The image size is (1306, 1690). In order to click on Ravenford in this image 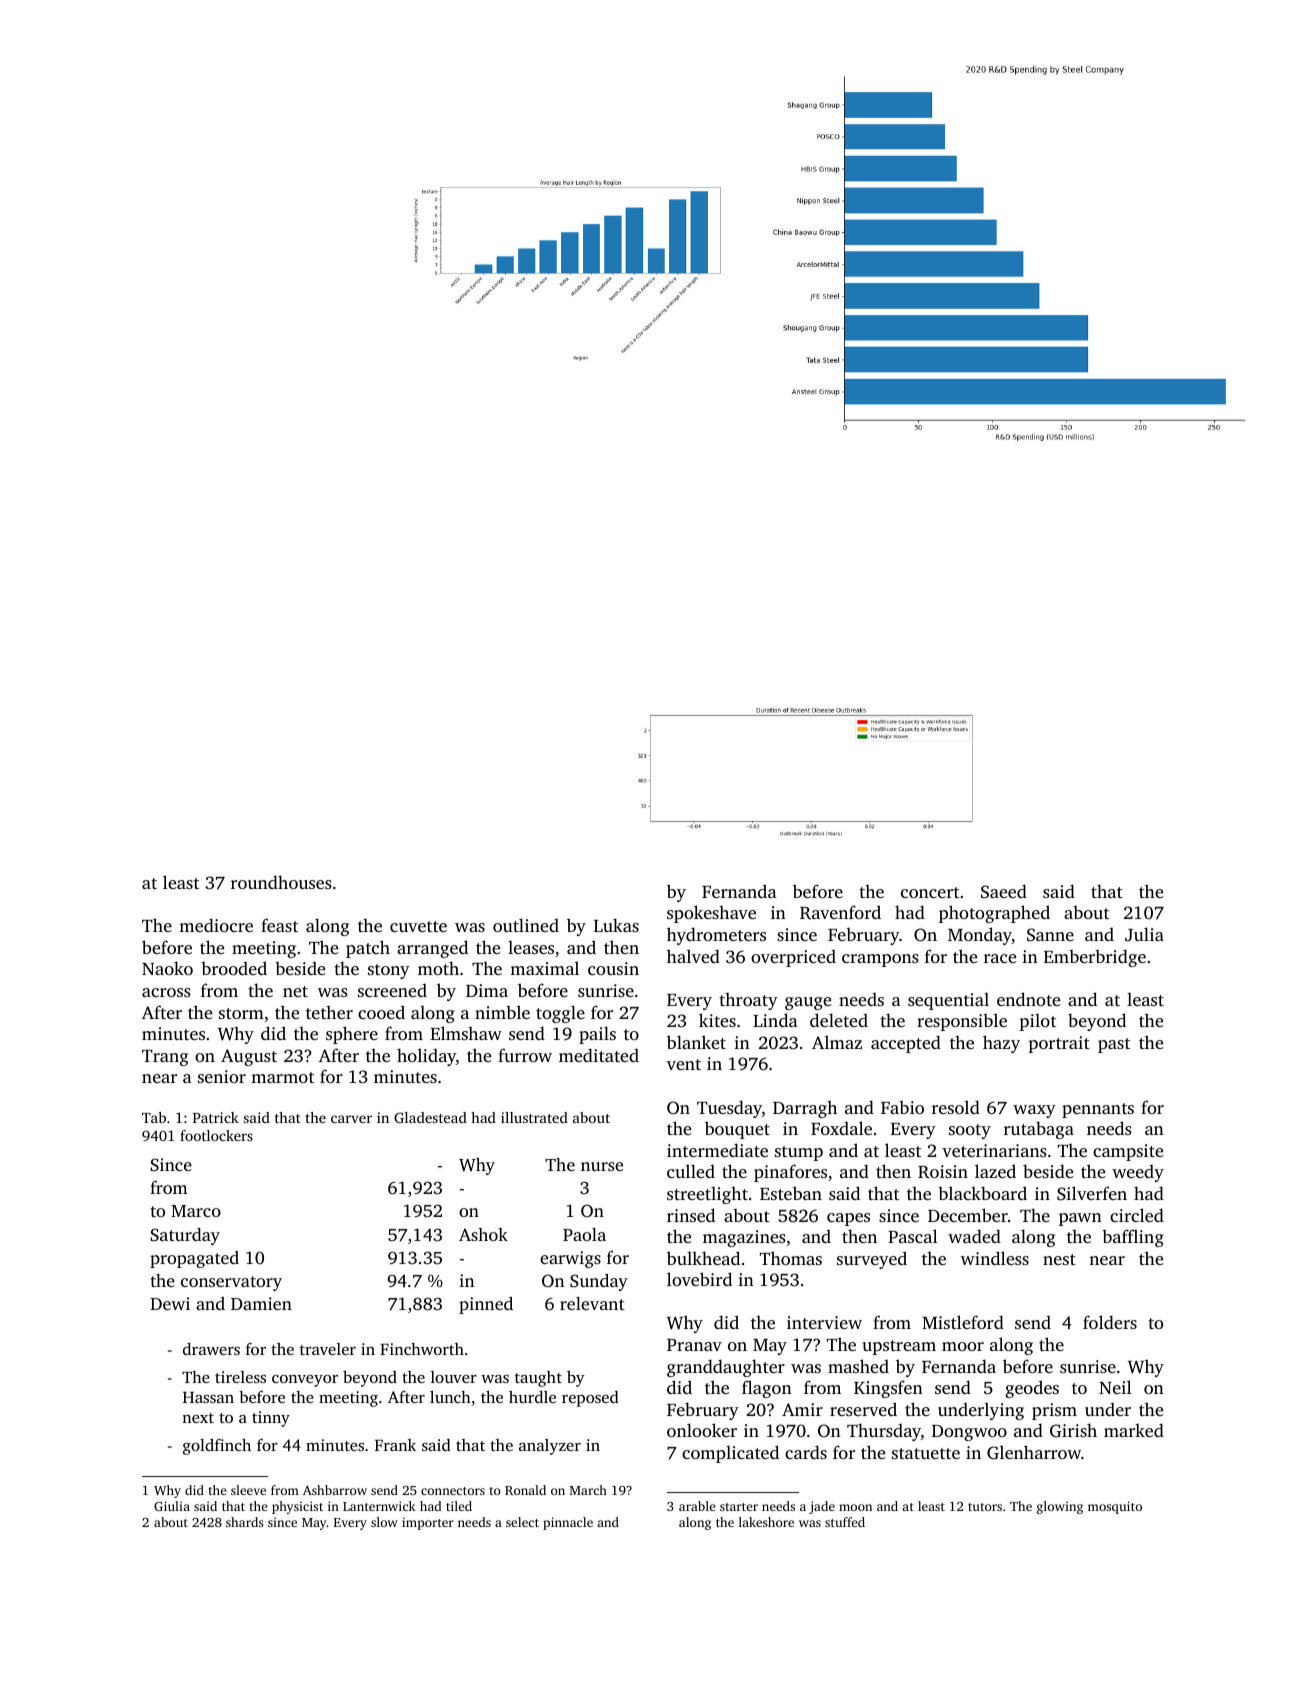, I will do `click(840, 912)`.
